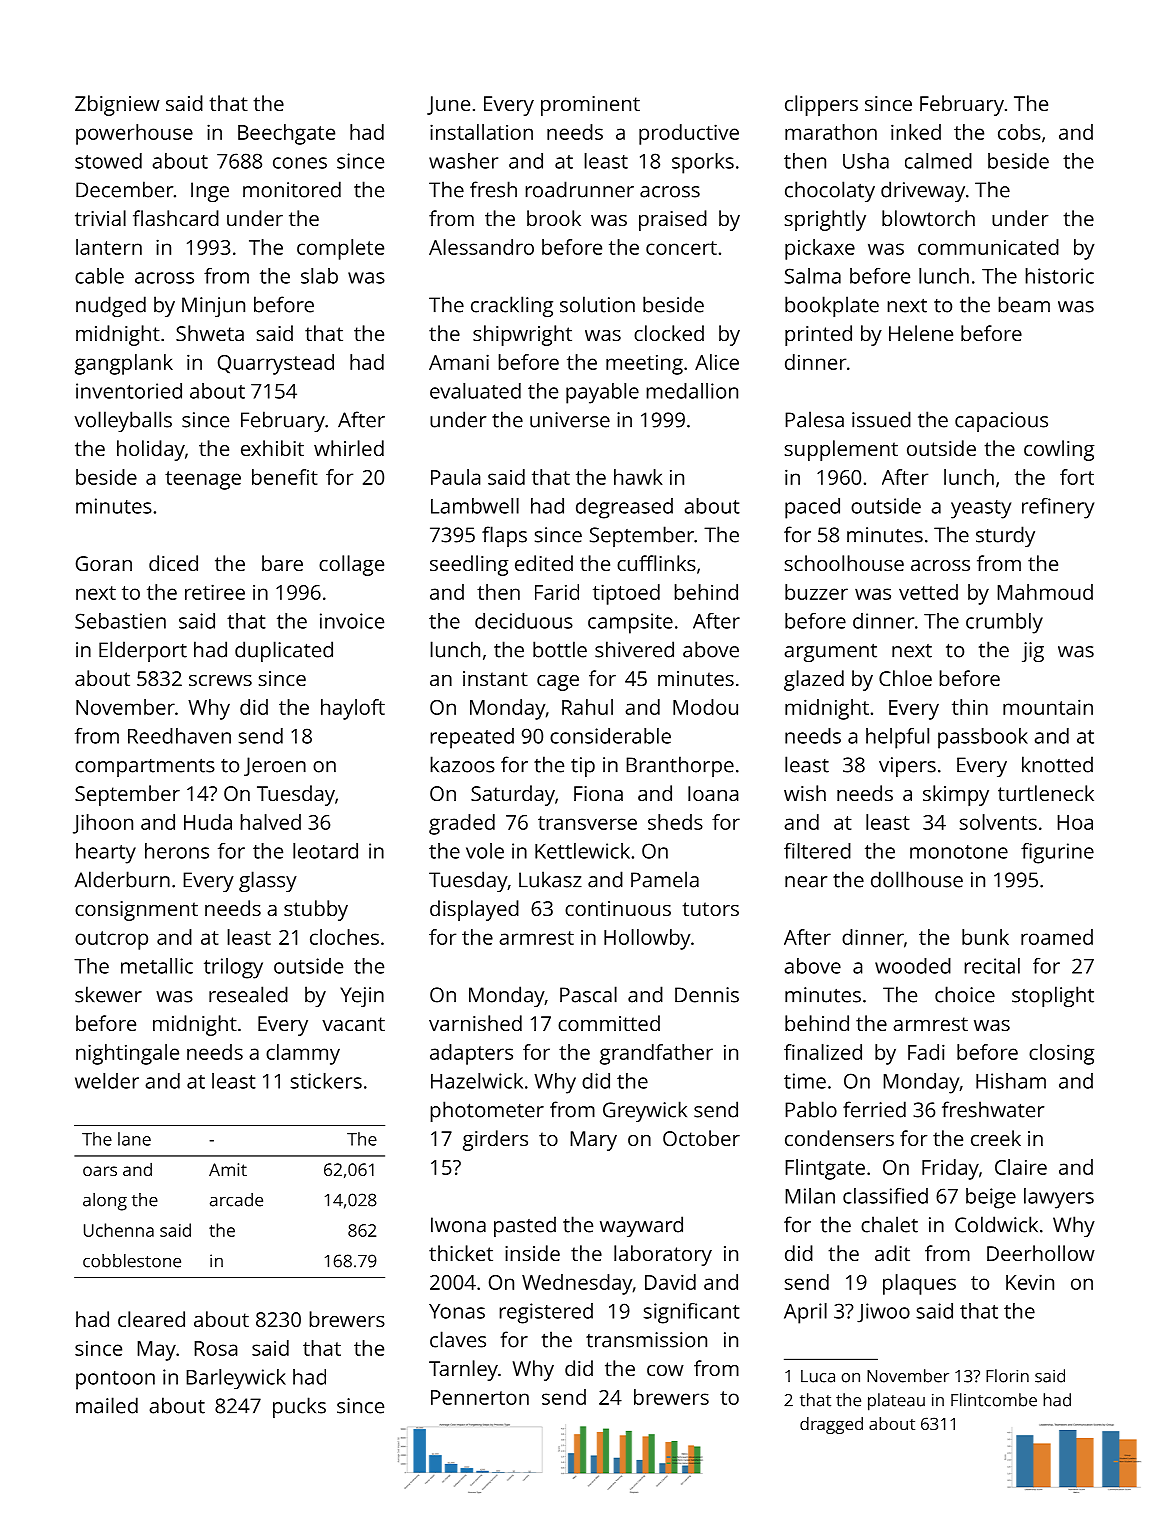  Describe the element at coordinates (349, 448) in the screenshot. I see `whirled` at that location.
